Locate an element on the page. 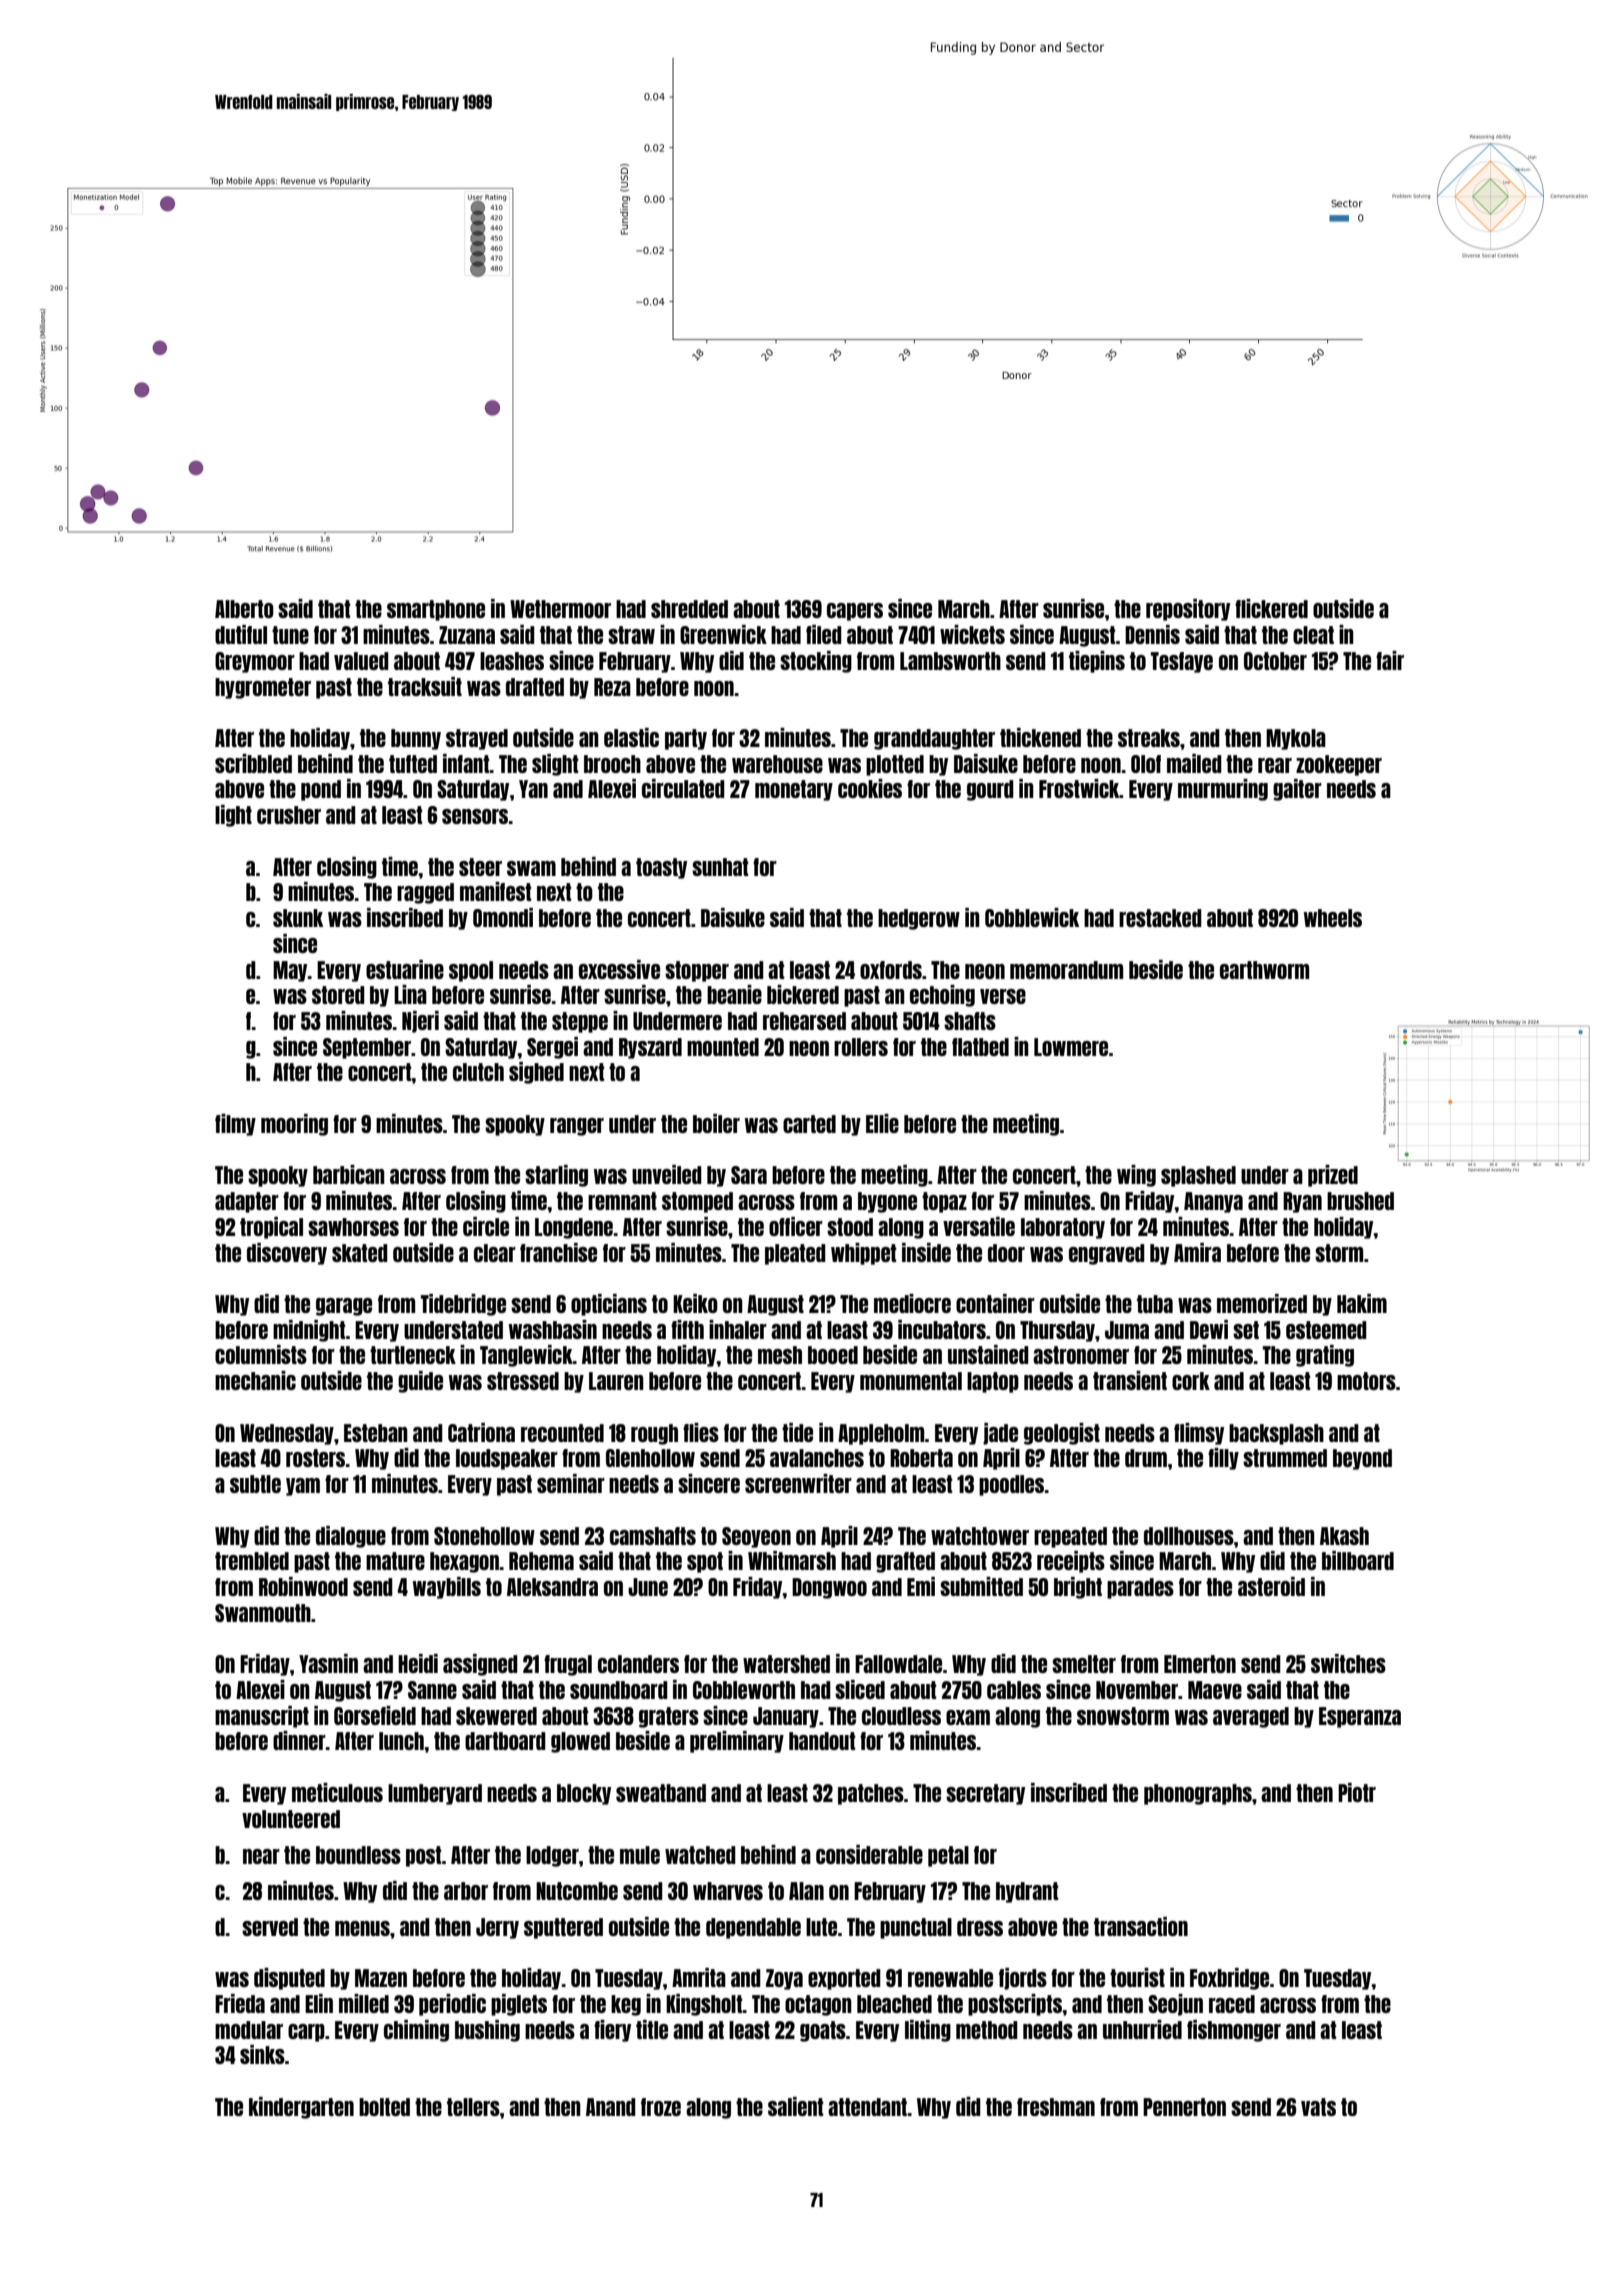 The height and width of the document is (2292, 1620). Wethermoor is located at coordinates (560, 609).
